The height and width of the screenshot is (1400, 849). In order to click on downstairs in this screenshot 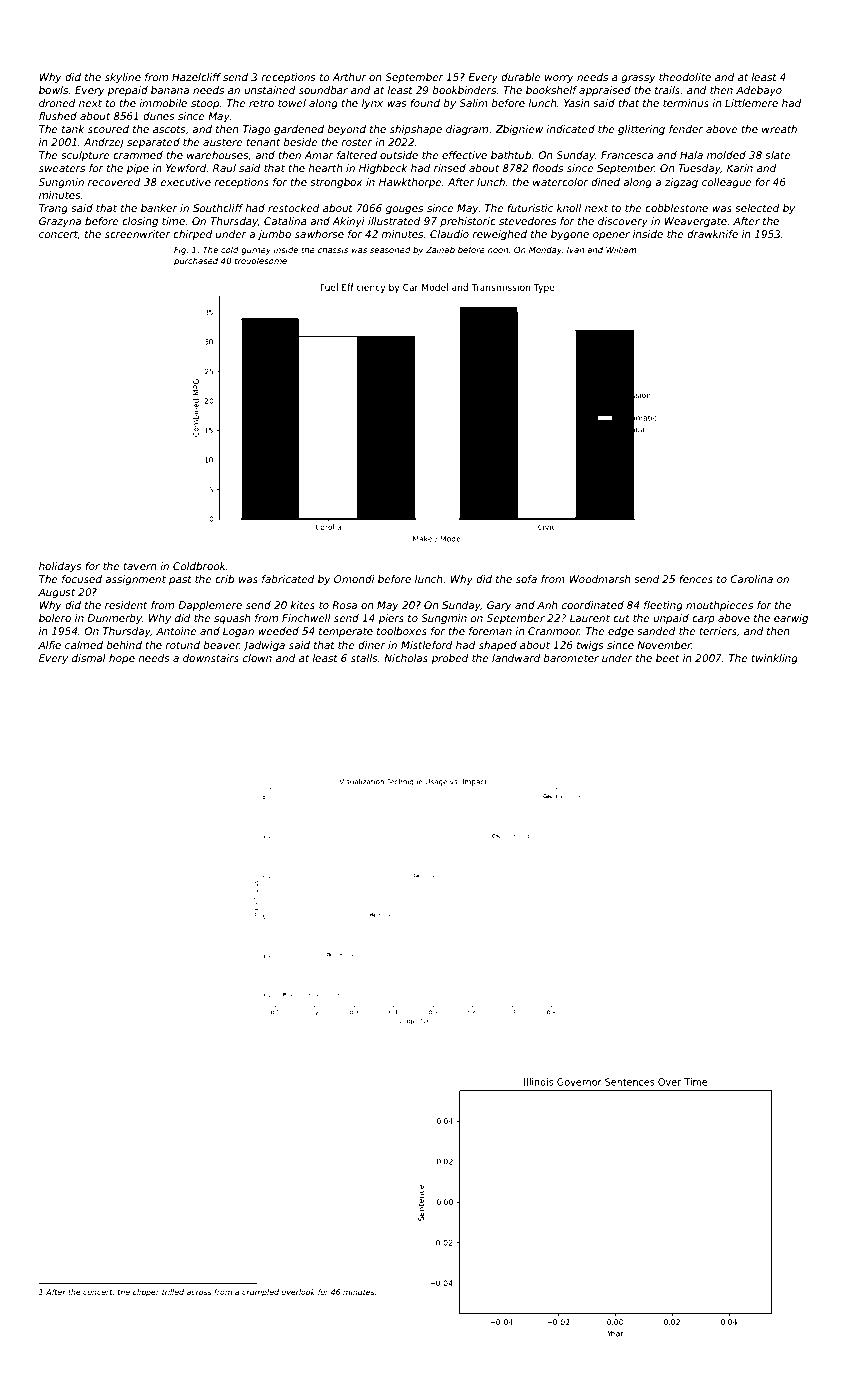, I will do `click(211, 658)`.
